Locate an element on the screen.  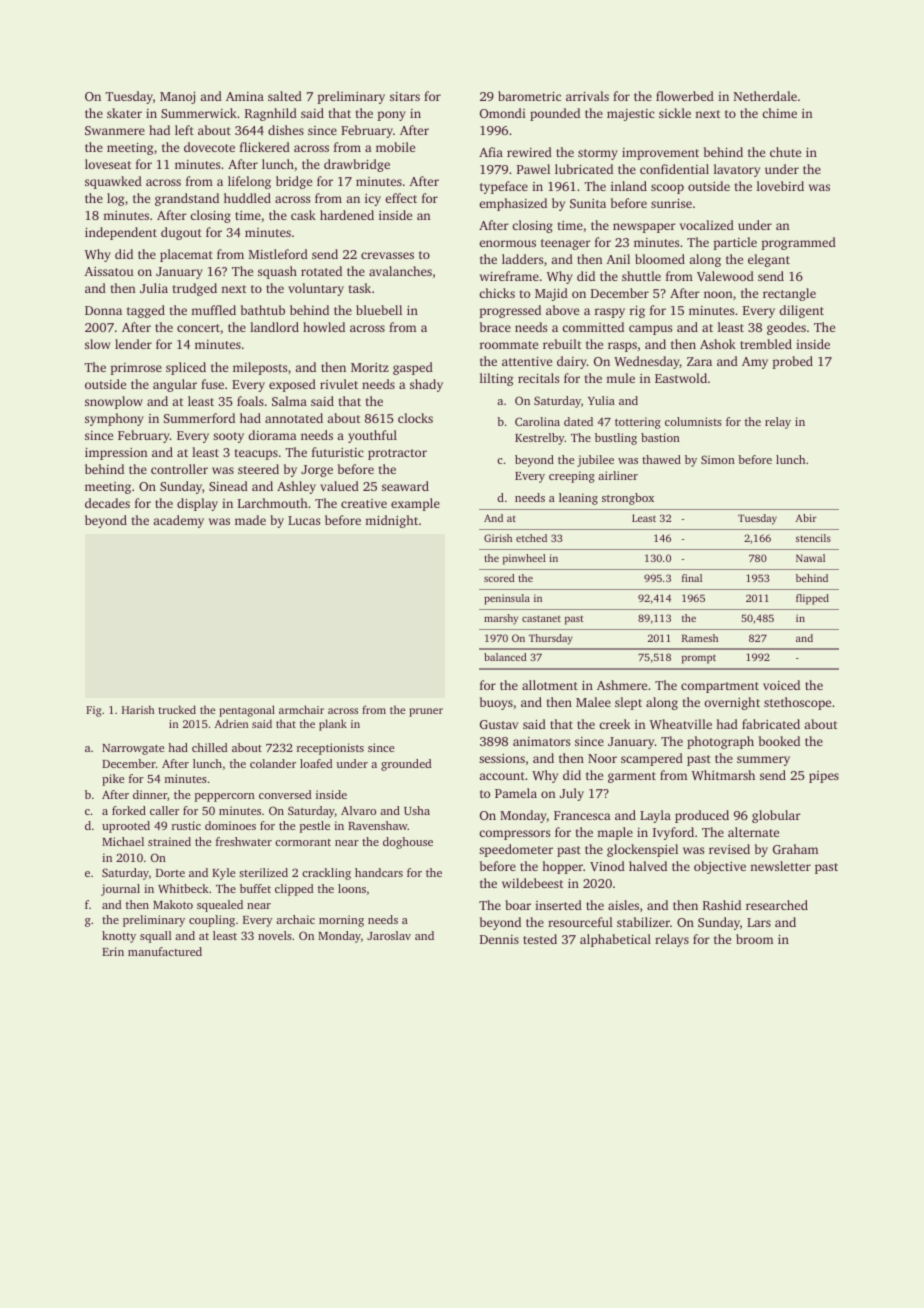
midnight is located at coordinates (391, 521).
